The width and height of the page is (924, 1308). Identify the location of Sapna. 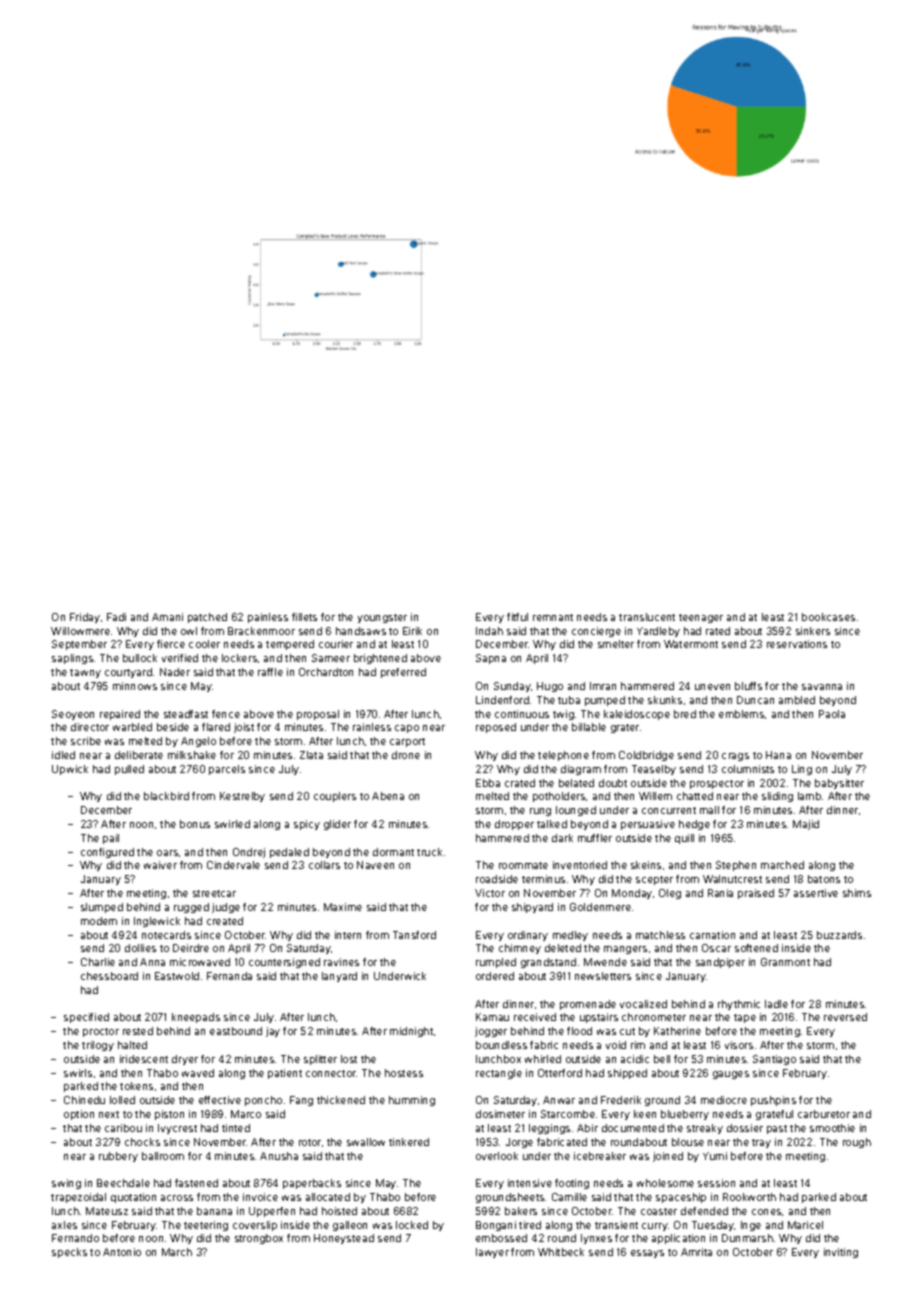
(491, 659).
